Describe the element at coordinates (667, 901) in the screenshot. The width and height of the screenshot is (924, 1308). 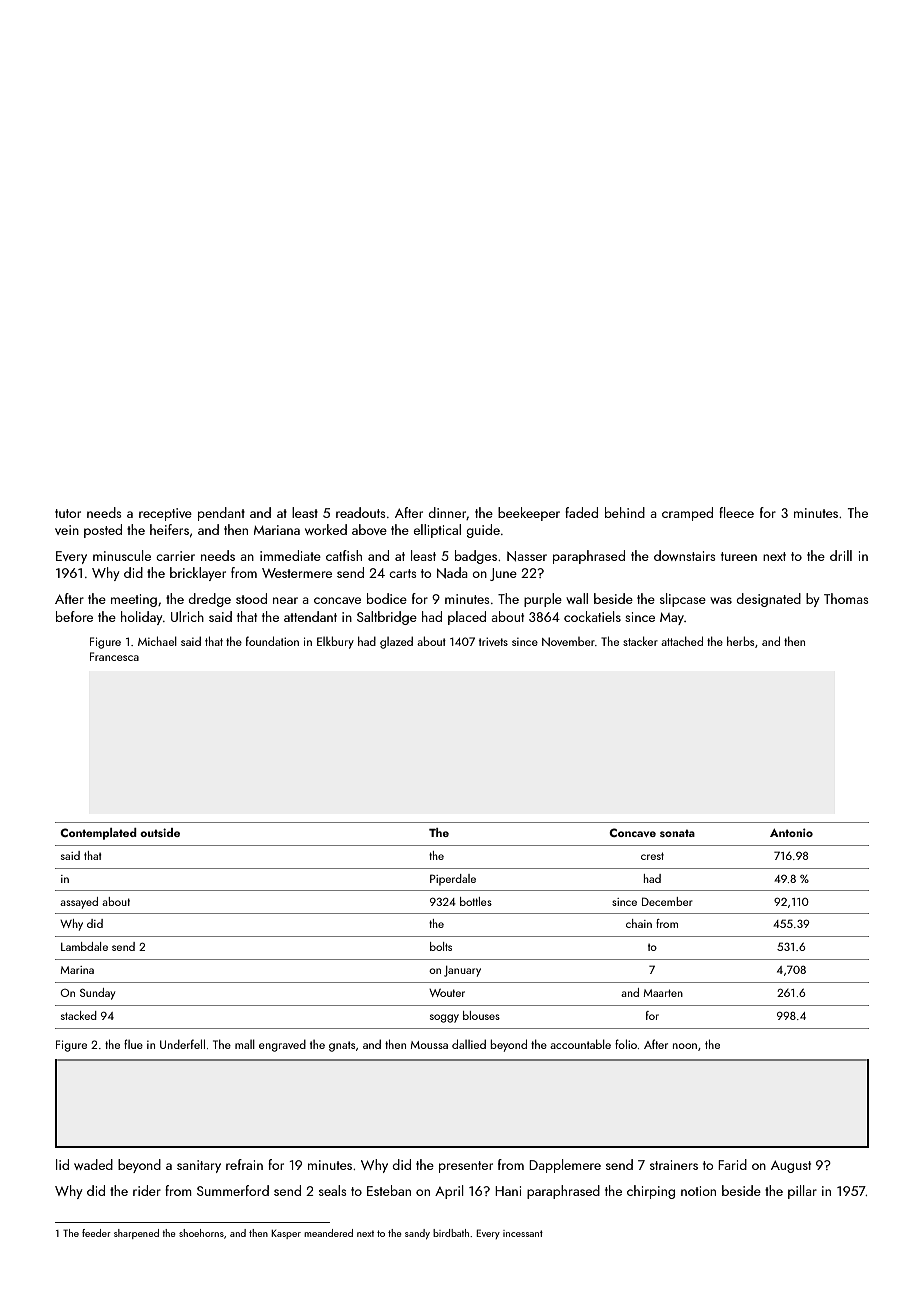
I see `December` at that location.
